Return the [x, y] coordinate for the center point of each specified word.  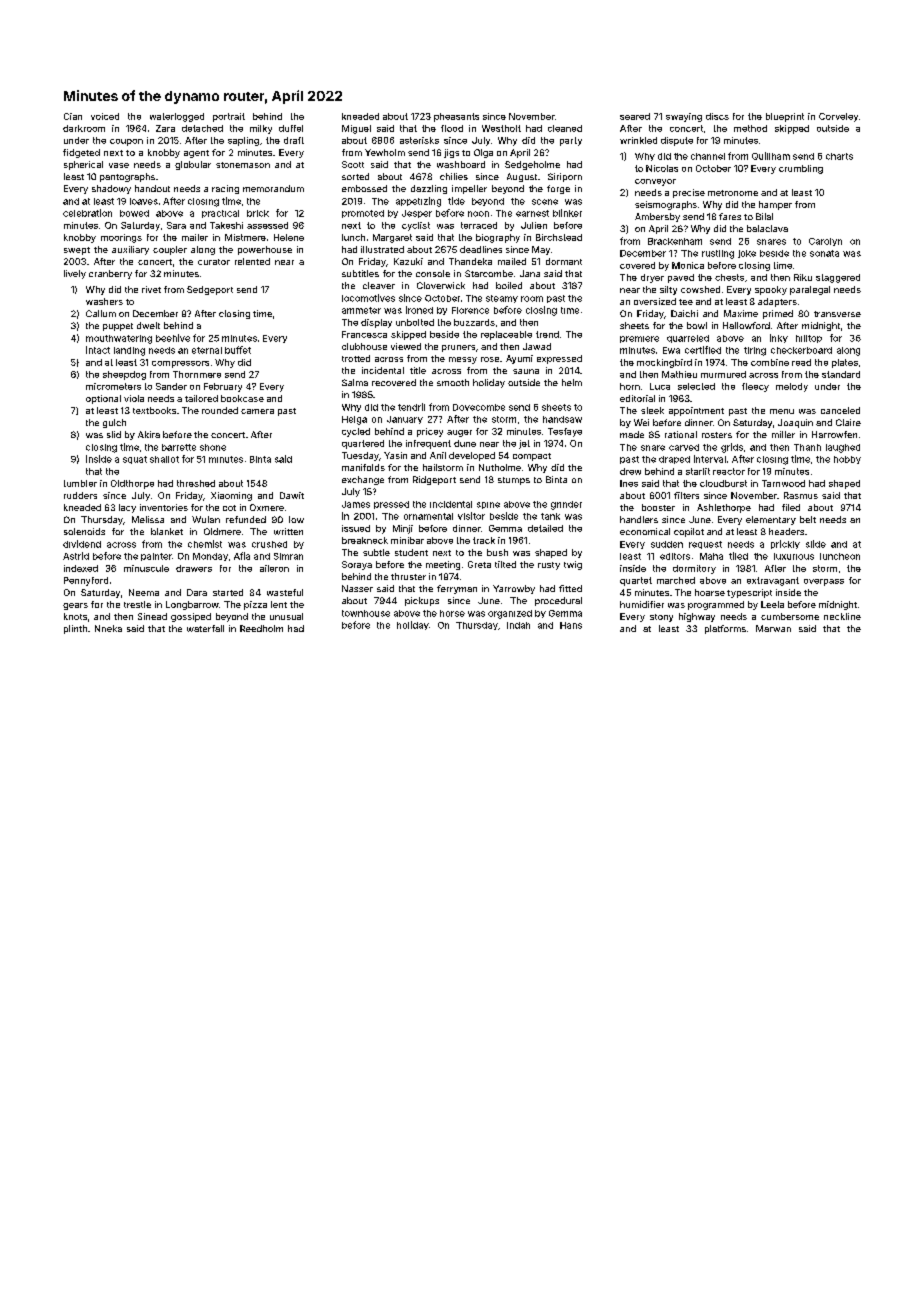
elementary [771, 520]
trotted [356, 358]
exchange [363, 480]
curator [214, 262]
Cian [73, 116]
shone [213, 447]
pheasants [456, 117]
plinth [75, 629]
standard [841, 374]
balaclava [767, 228]
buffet [238, 350]
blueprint [785, 117]
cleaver [379, 285]
